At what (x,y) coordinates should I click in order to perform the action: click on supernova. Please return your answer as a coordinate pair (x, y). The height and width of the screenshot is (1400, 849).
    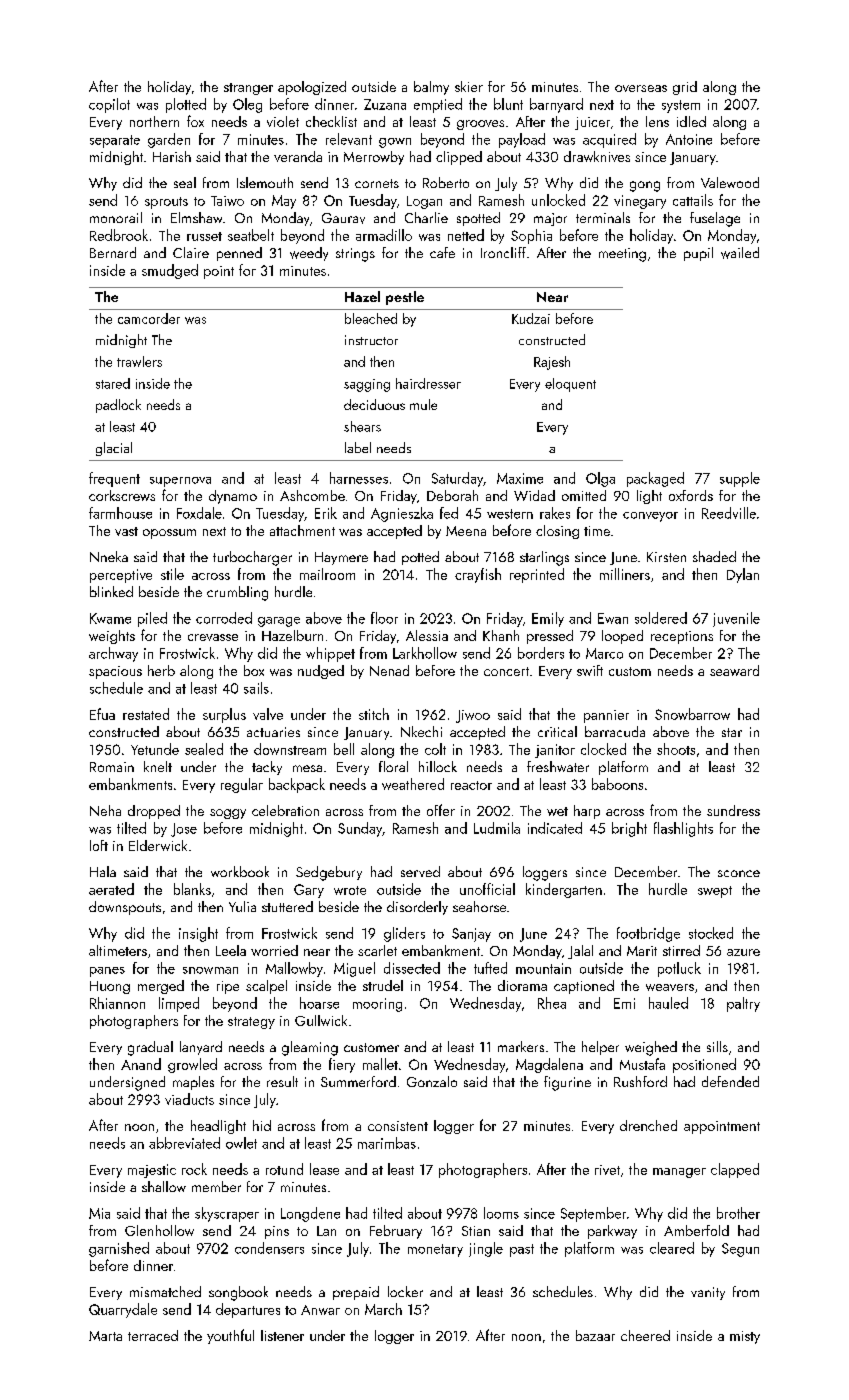
    Looking at the image, I should click on (180, 482).
